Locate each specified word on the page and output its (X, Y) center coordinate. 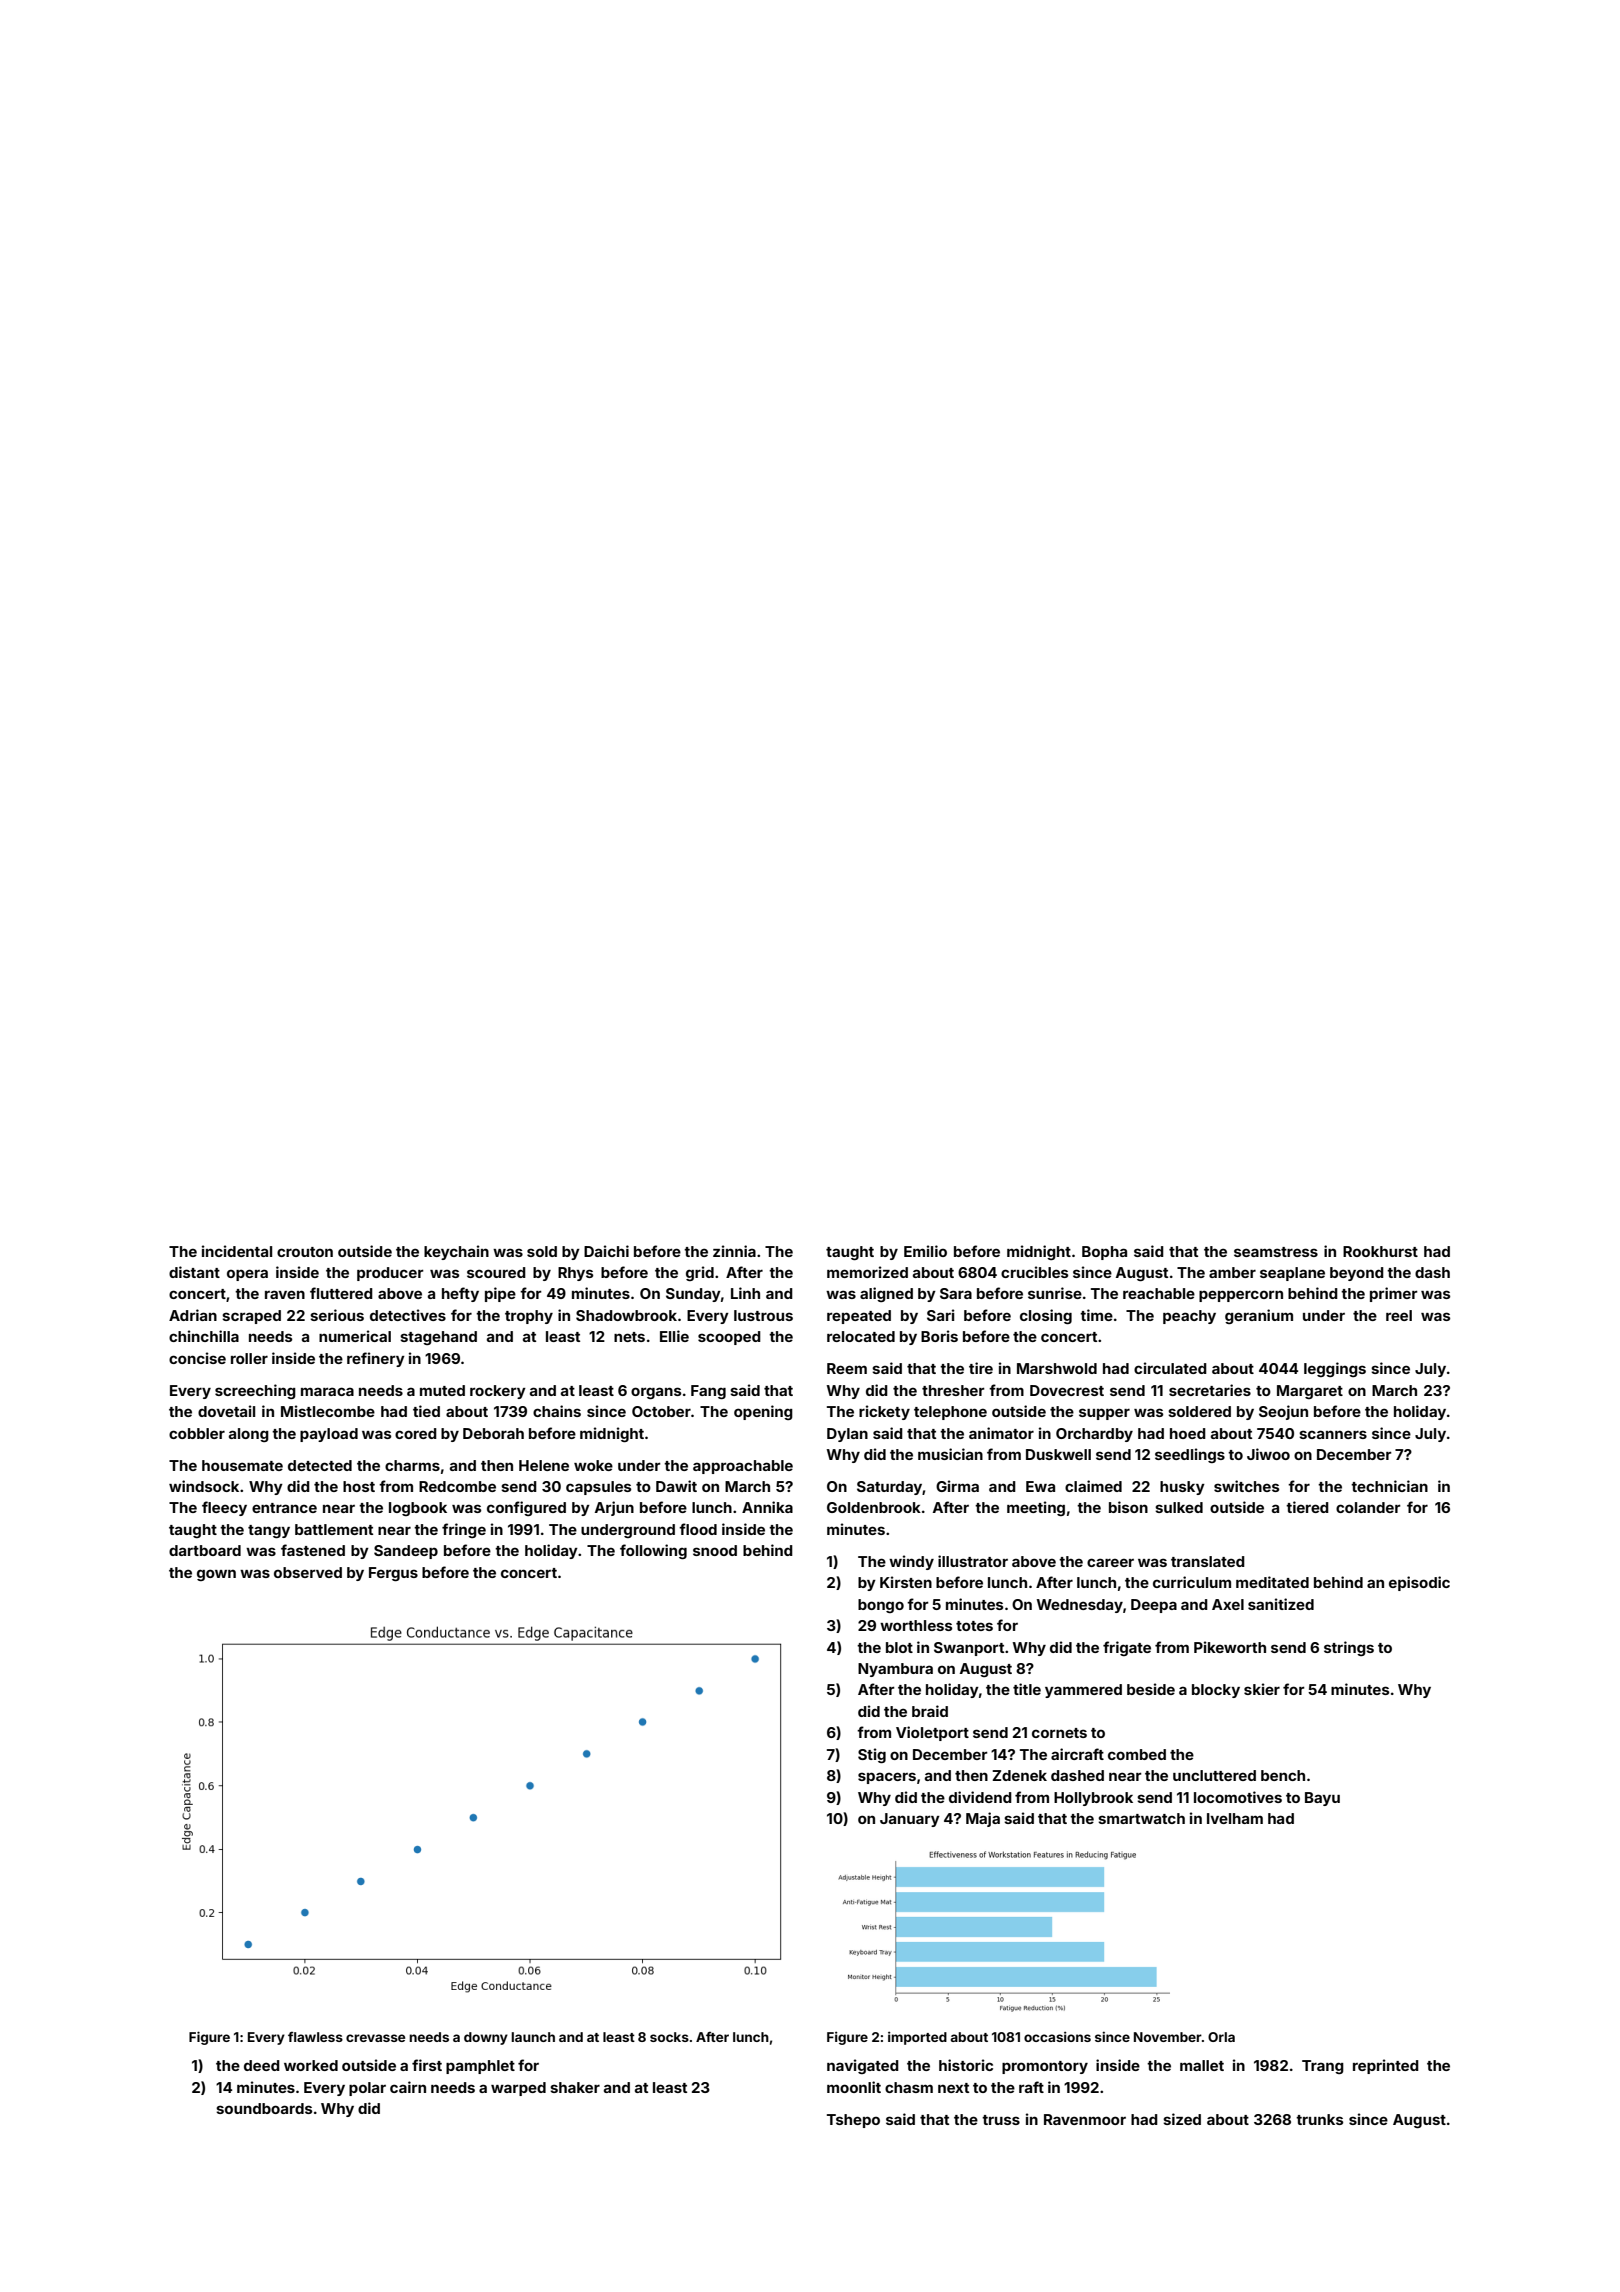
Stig (872, 1755)
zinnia (734, 1251)
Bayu (1322, 1799)
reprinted (1386, 2066)
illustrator (973, 1561)
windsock (204, 1486)
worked (311, 2065)
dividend (980, 1797)
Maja (983, 1819)
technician (1389, 1486)
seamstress (1276, 1252)
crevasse (375, 2038)
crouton (305, 1252)
